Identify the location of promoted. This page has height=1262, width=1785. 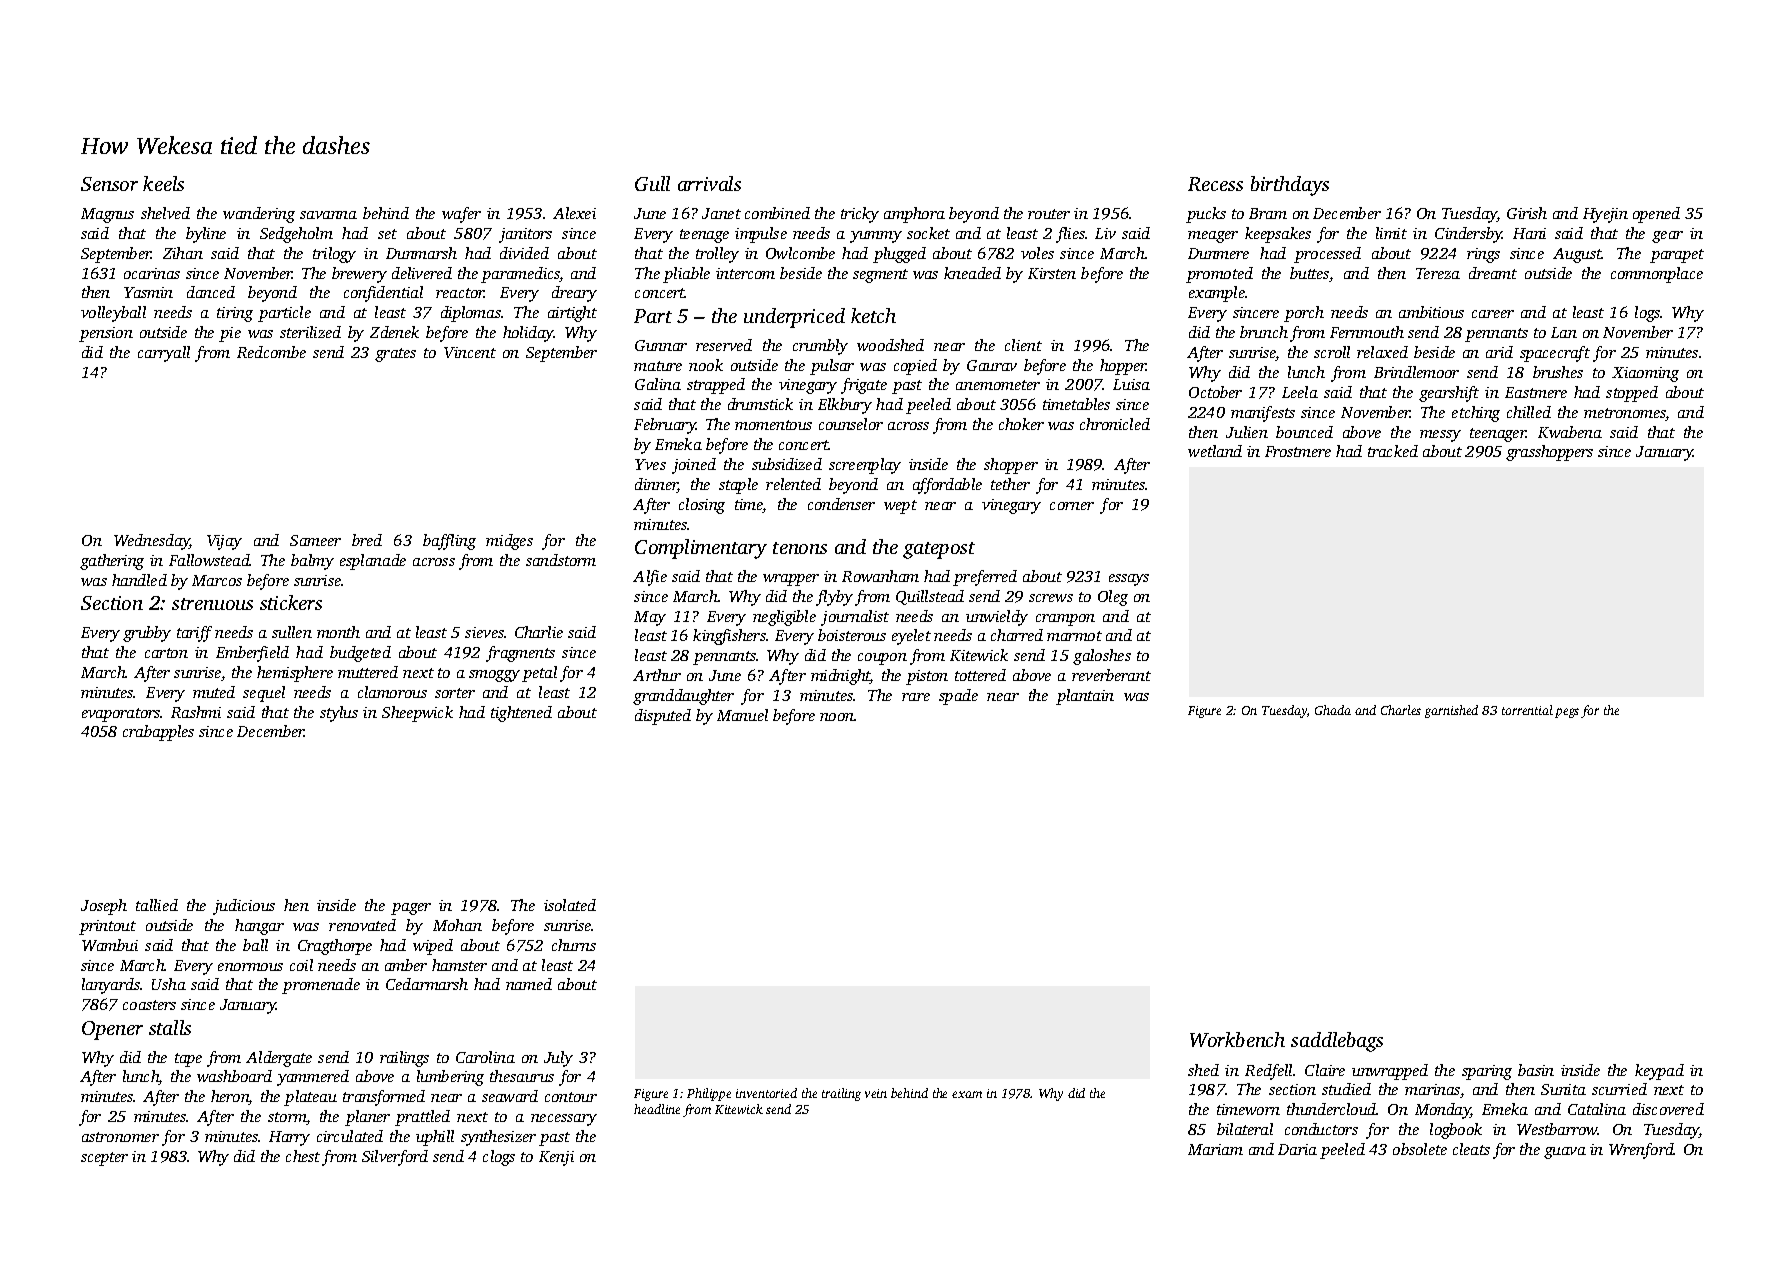
(1219, 275).
